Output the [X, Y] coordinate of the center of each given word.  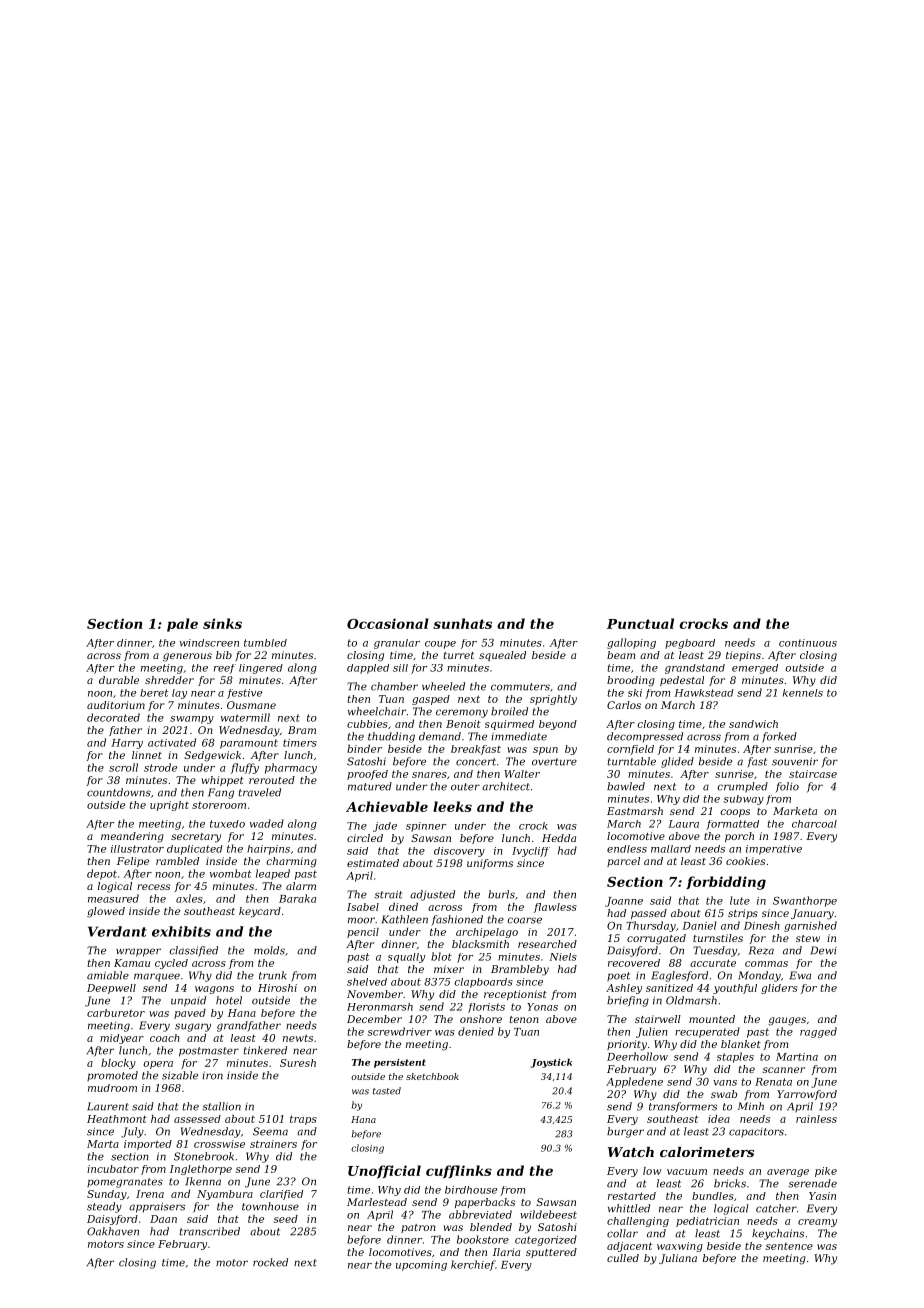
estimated [373, 863]
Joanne [624, 902]
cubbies [367, 724]
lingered [261, 669]
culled [623, 1258]
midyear [122, 1039]
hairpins [268, 850]
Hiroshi [277, 988]
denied [476, 1031]
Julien [652, 1032]
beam [621, 655]
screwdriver [400, 1031]
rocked [270, 1262]
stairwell [658, 1019]
